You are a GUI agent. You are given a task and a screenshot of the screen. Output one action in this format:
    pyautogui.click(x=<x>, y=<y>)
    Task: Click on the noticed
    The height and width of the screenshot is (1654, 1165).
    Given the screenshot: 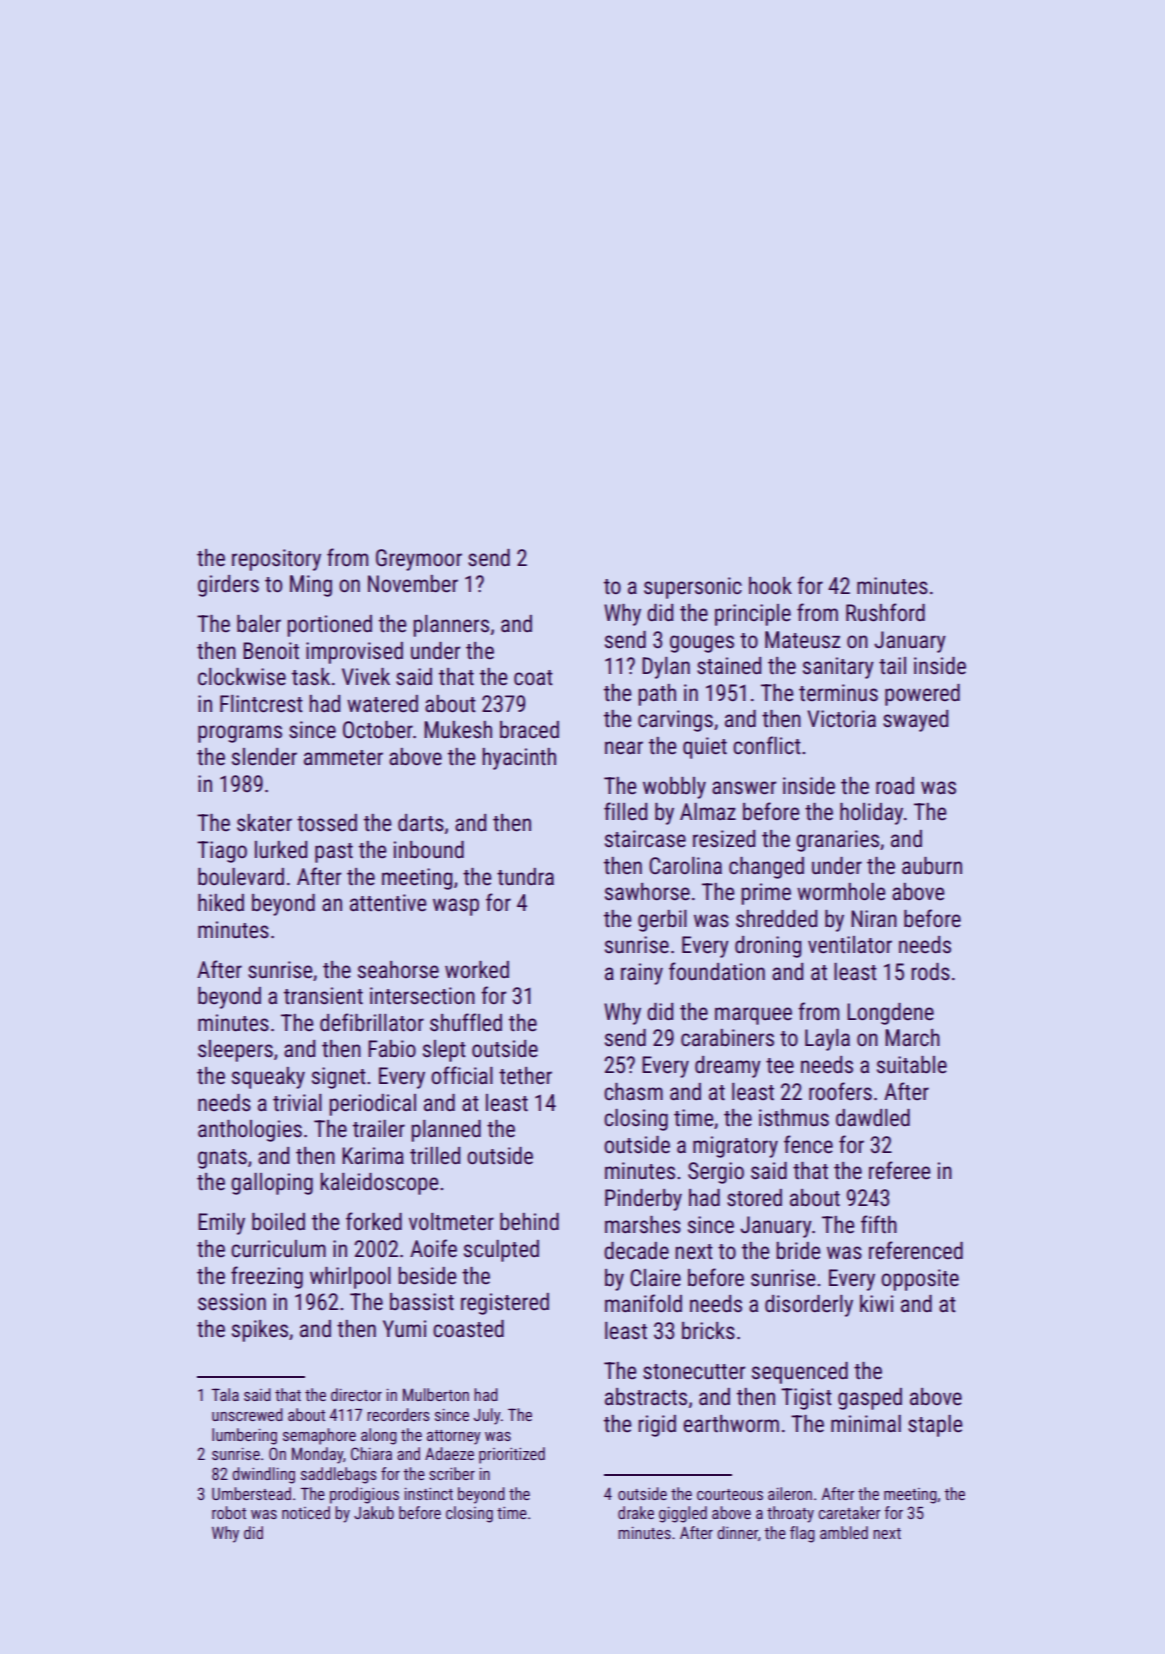 What is the action you would take?
    pyautogui.click(x=306, y=1512)
